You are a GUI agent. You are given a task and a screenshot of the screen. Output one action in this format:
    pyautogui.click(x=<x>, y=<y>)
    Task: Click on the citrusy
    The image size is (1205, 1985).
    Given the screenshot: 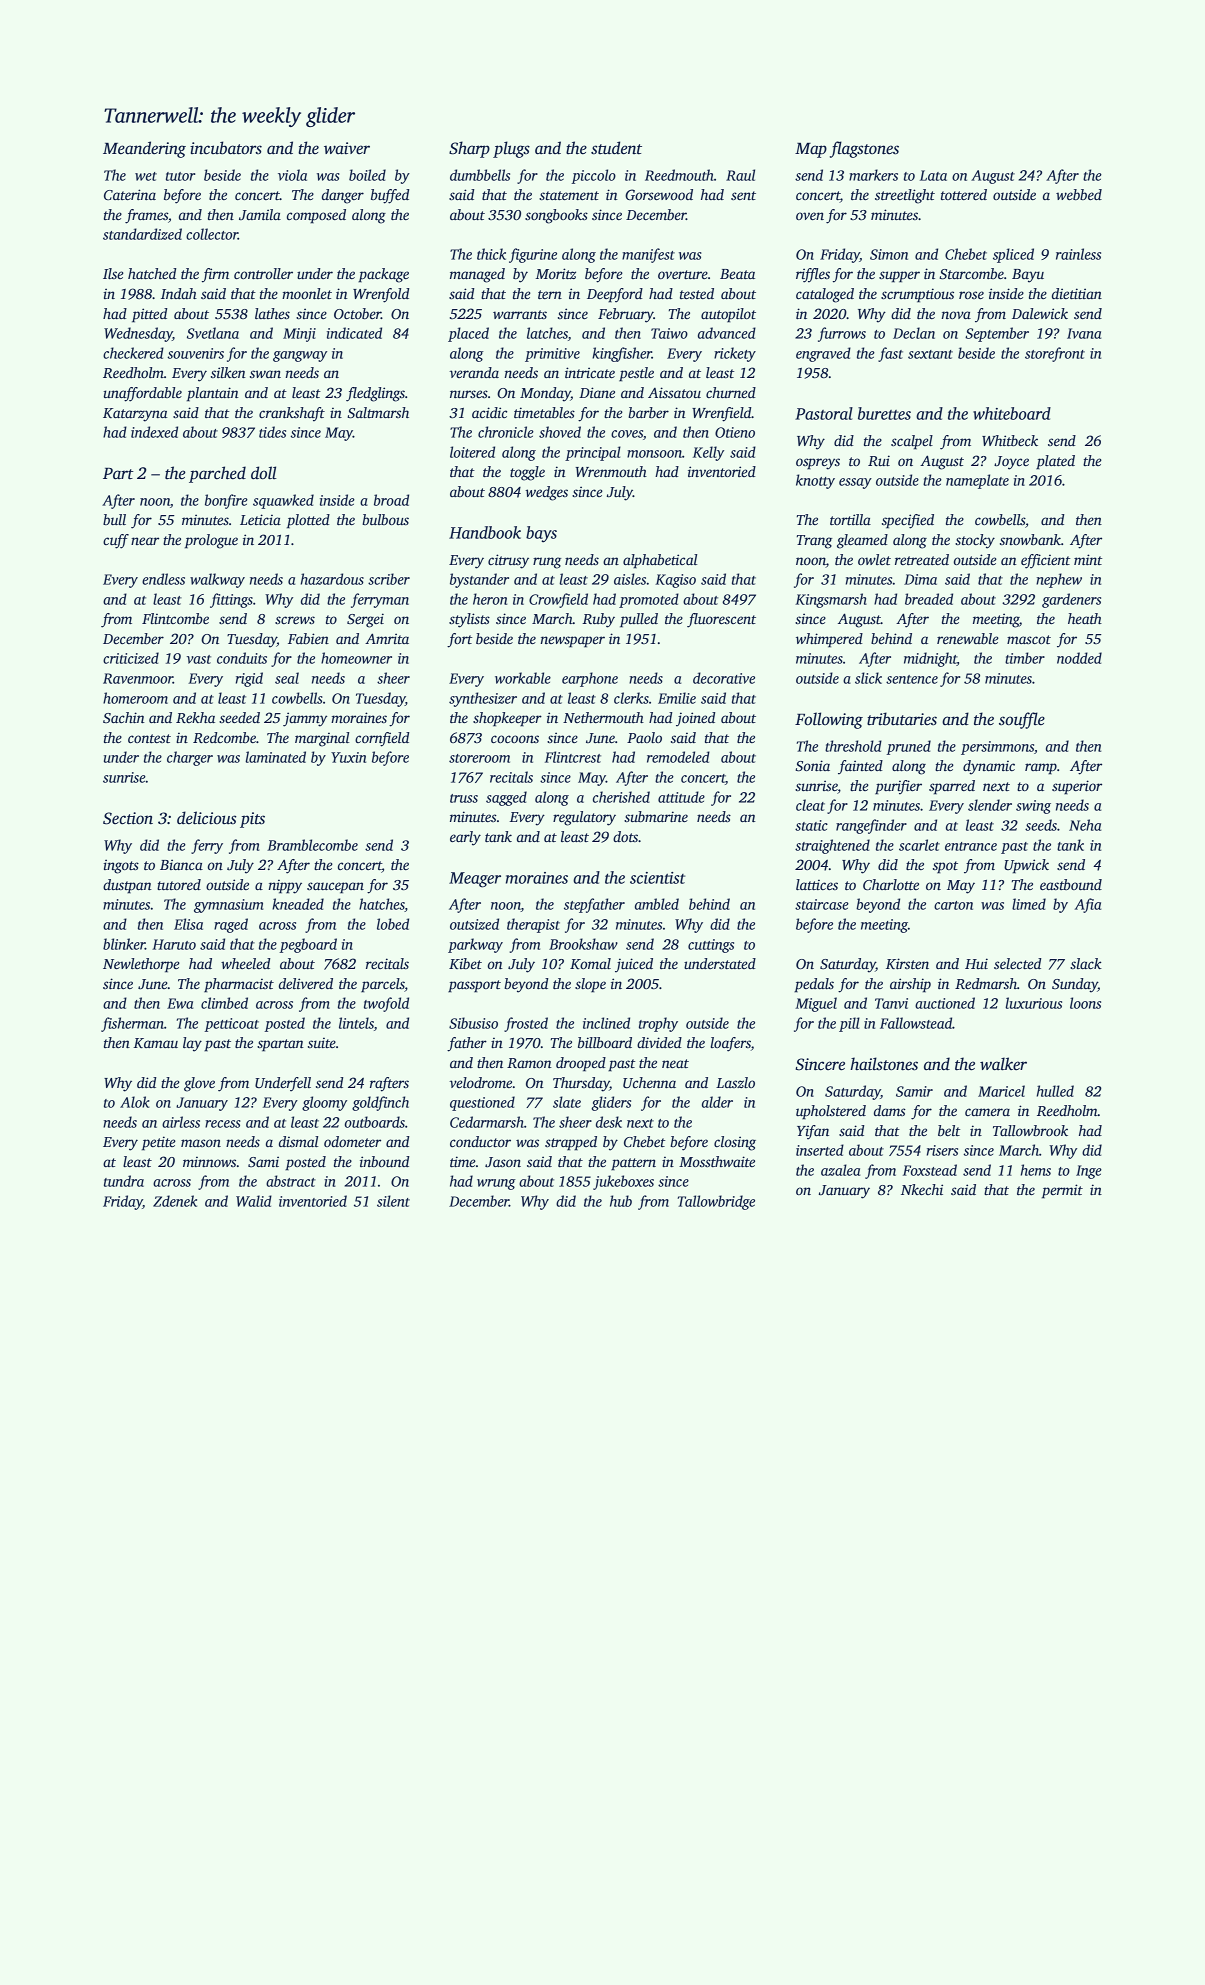 What is the action you would take?
    pyautogui.click(x=508, y=561)
